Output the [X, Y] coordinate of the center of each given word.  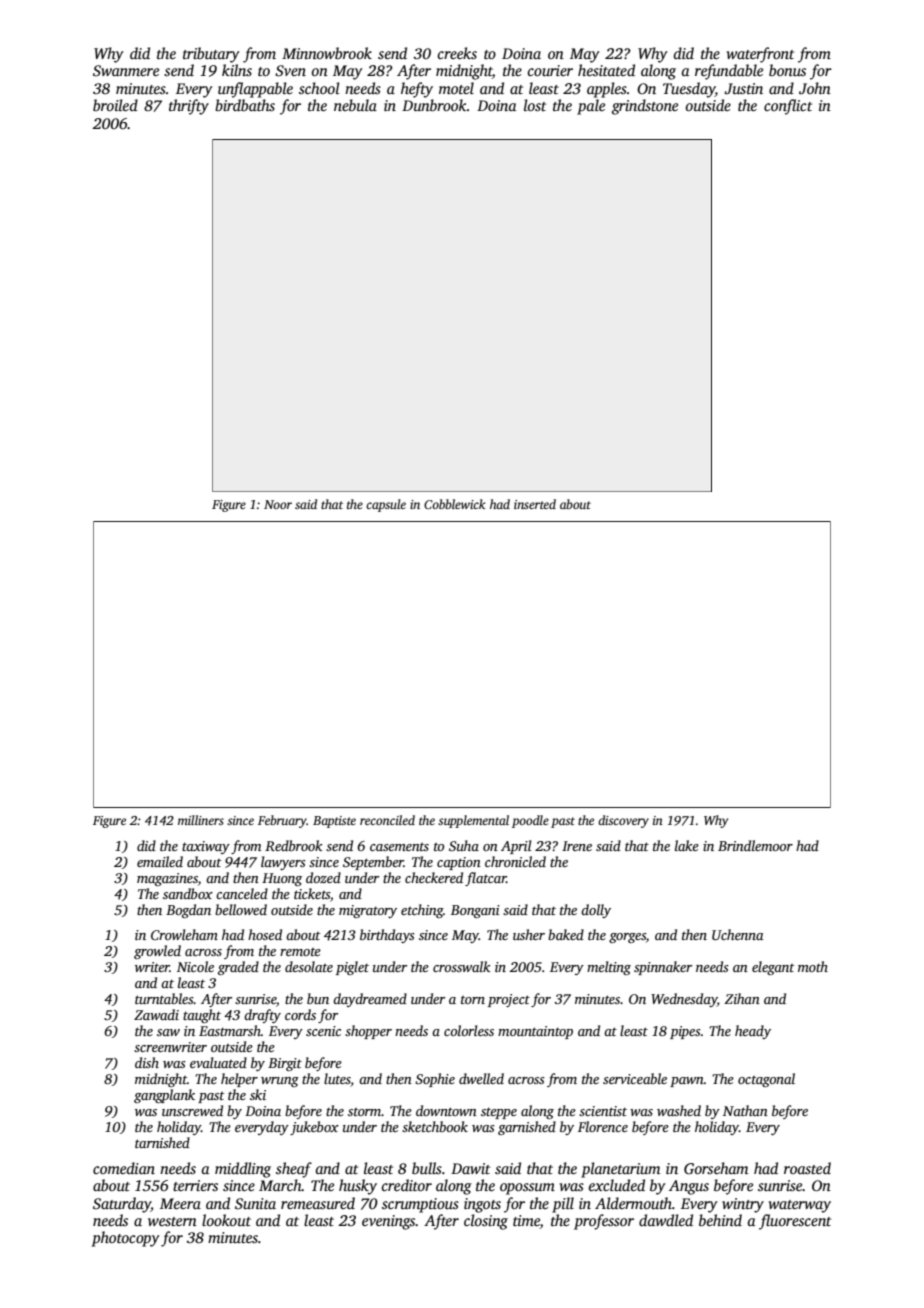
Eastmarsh [230, 1030]
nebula [355, 105]
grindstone [645, 107]
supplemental [473, 821]
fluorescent [795, 1222]
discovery [623, 821]
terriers [195, 1185]
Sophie [435, 1080]
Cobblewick [455, 504]
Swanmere [126, 71]
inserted [535, 504]
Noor [278, 504]
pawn [687, 1082]
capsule [386, 505]
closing [486, 1222]
